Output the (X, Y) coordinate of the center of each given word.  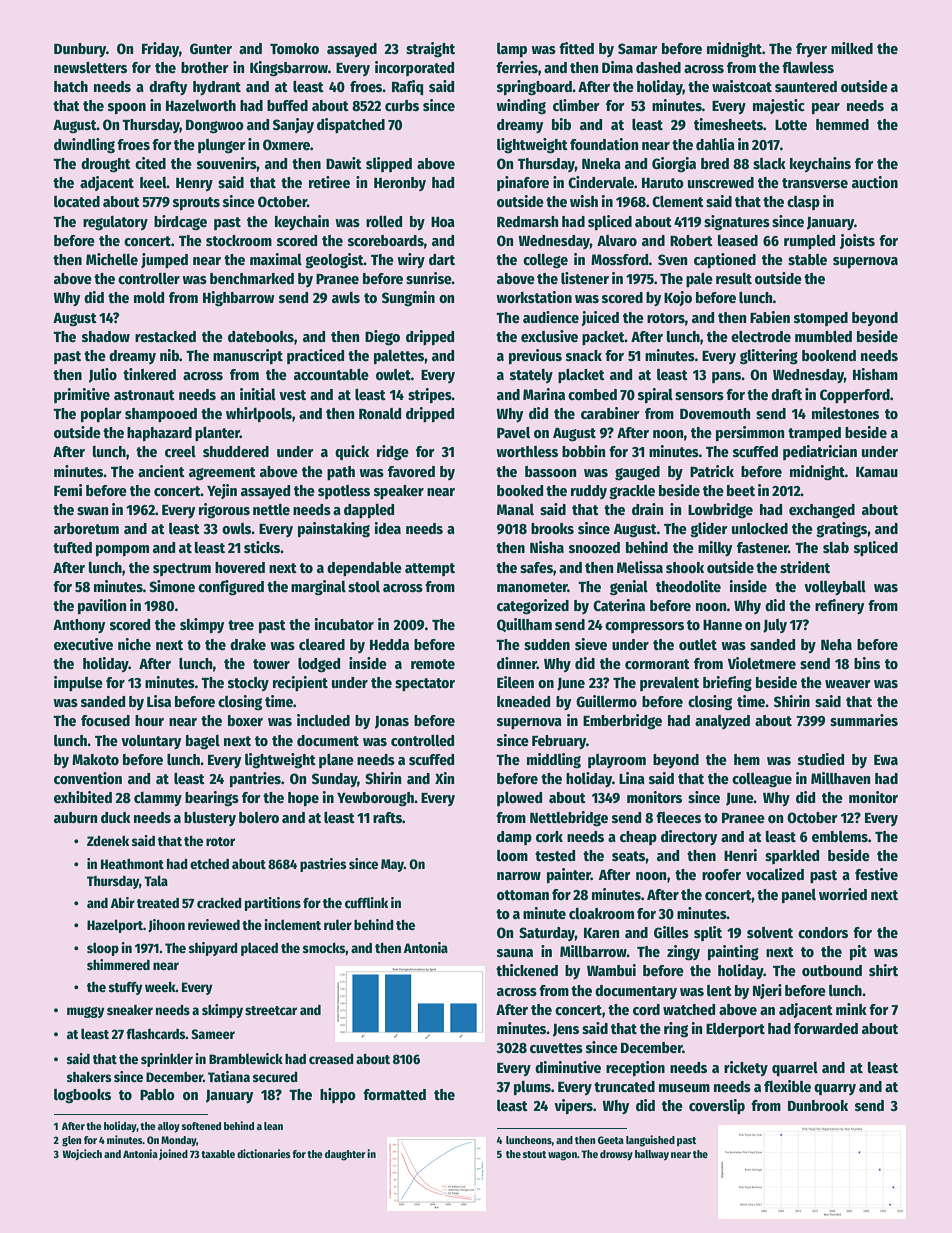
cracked (219, 902)
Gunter (211, 48)
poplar (101, 415)
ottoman (523, 895)
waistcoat (742, 86)
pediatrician (820, 452)
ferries (517, 67)
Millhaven (840, 778)
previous (535, 356)
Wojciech (82, 1154)
